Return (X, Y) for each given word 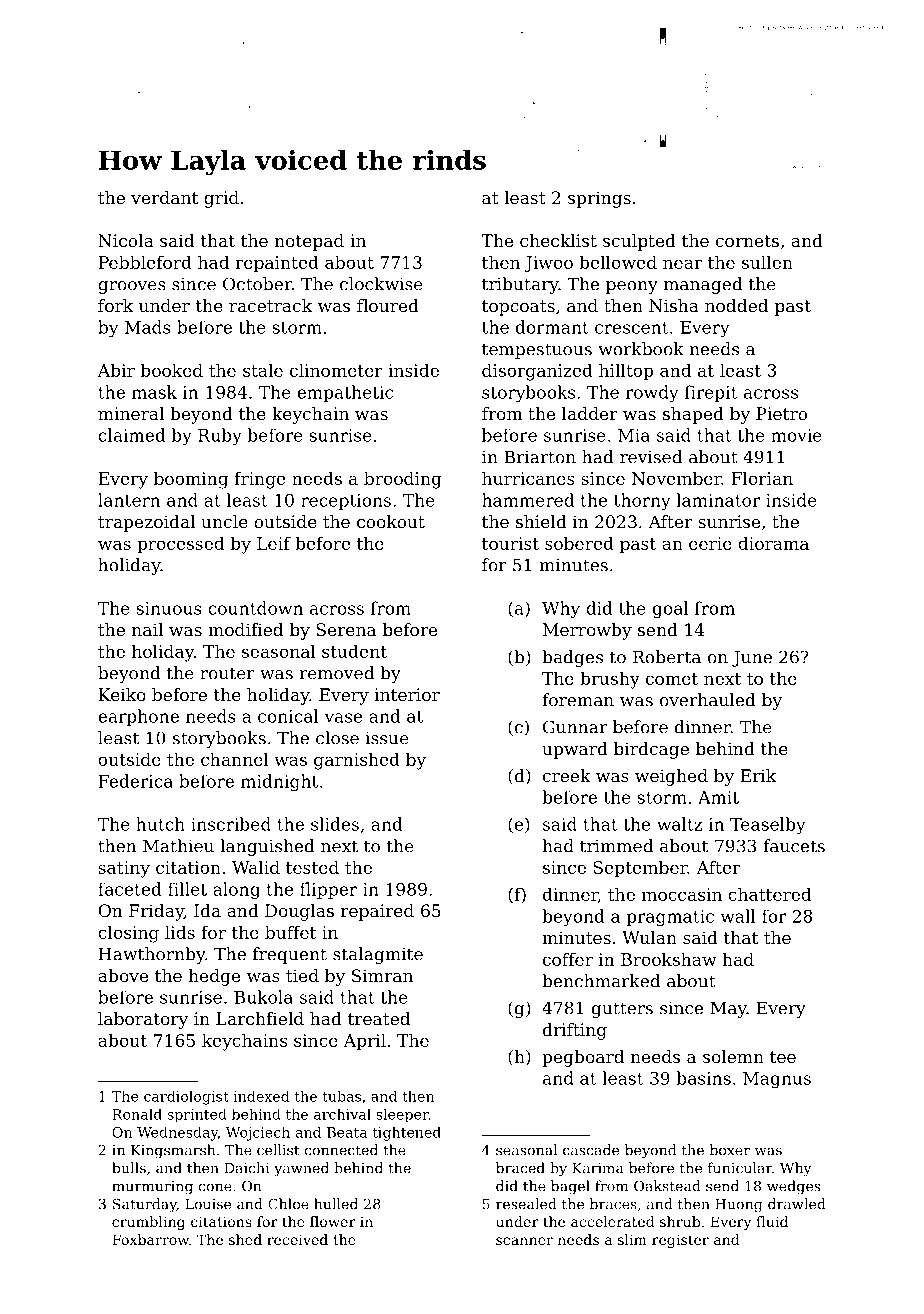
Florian (762, 478)
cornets (747, 241)
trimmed (616, 846)
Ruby (220, 437)
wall (738, 916)
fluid (772, 1221)
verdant (164, 197)
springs (599, 199)
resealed (526, 1204)
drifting (575, 1031)
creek (567, 775)
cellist (278, 1150)
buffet (290, 932)
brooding (403, 480)
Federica (135, 781)
